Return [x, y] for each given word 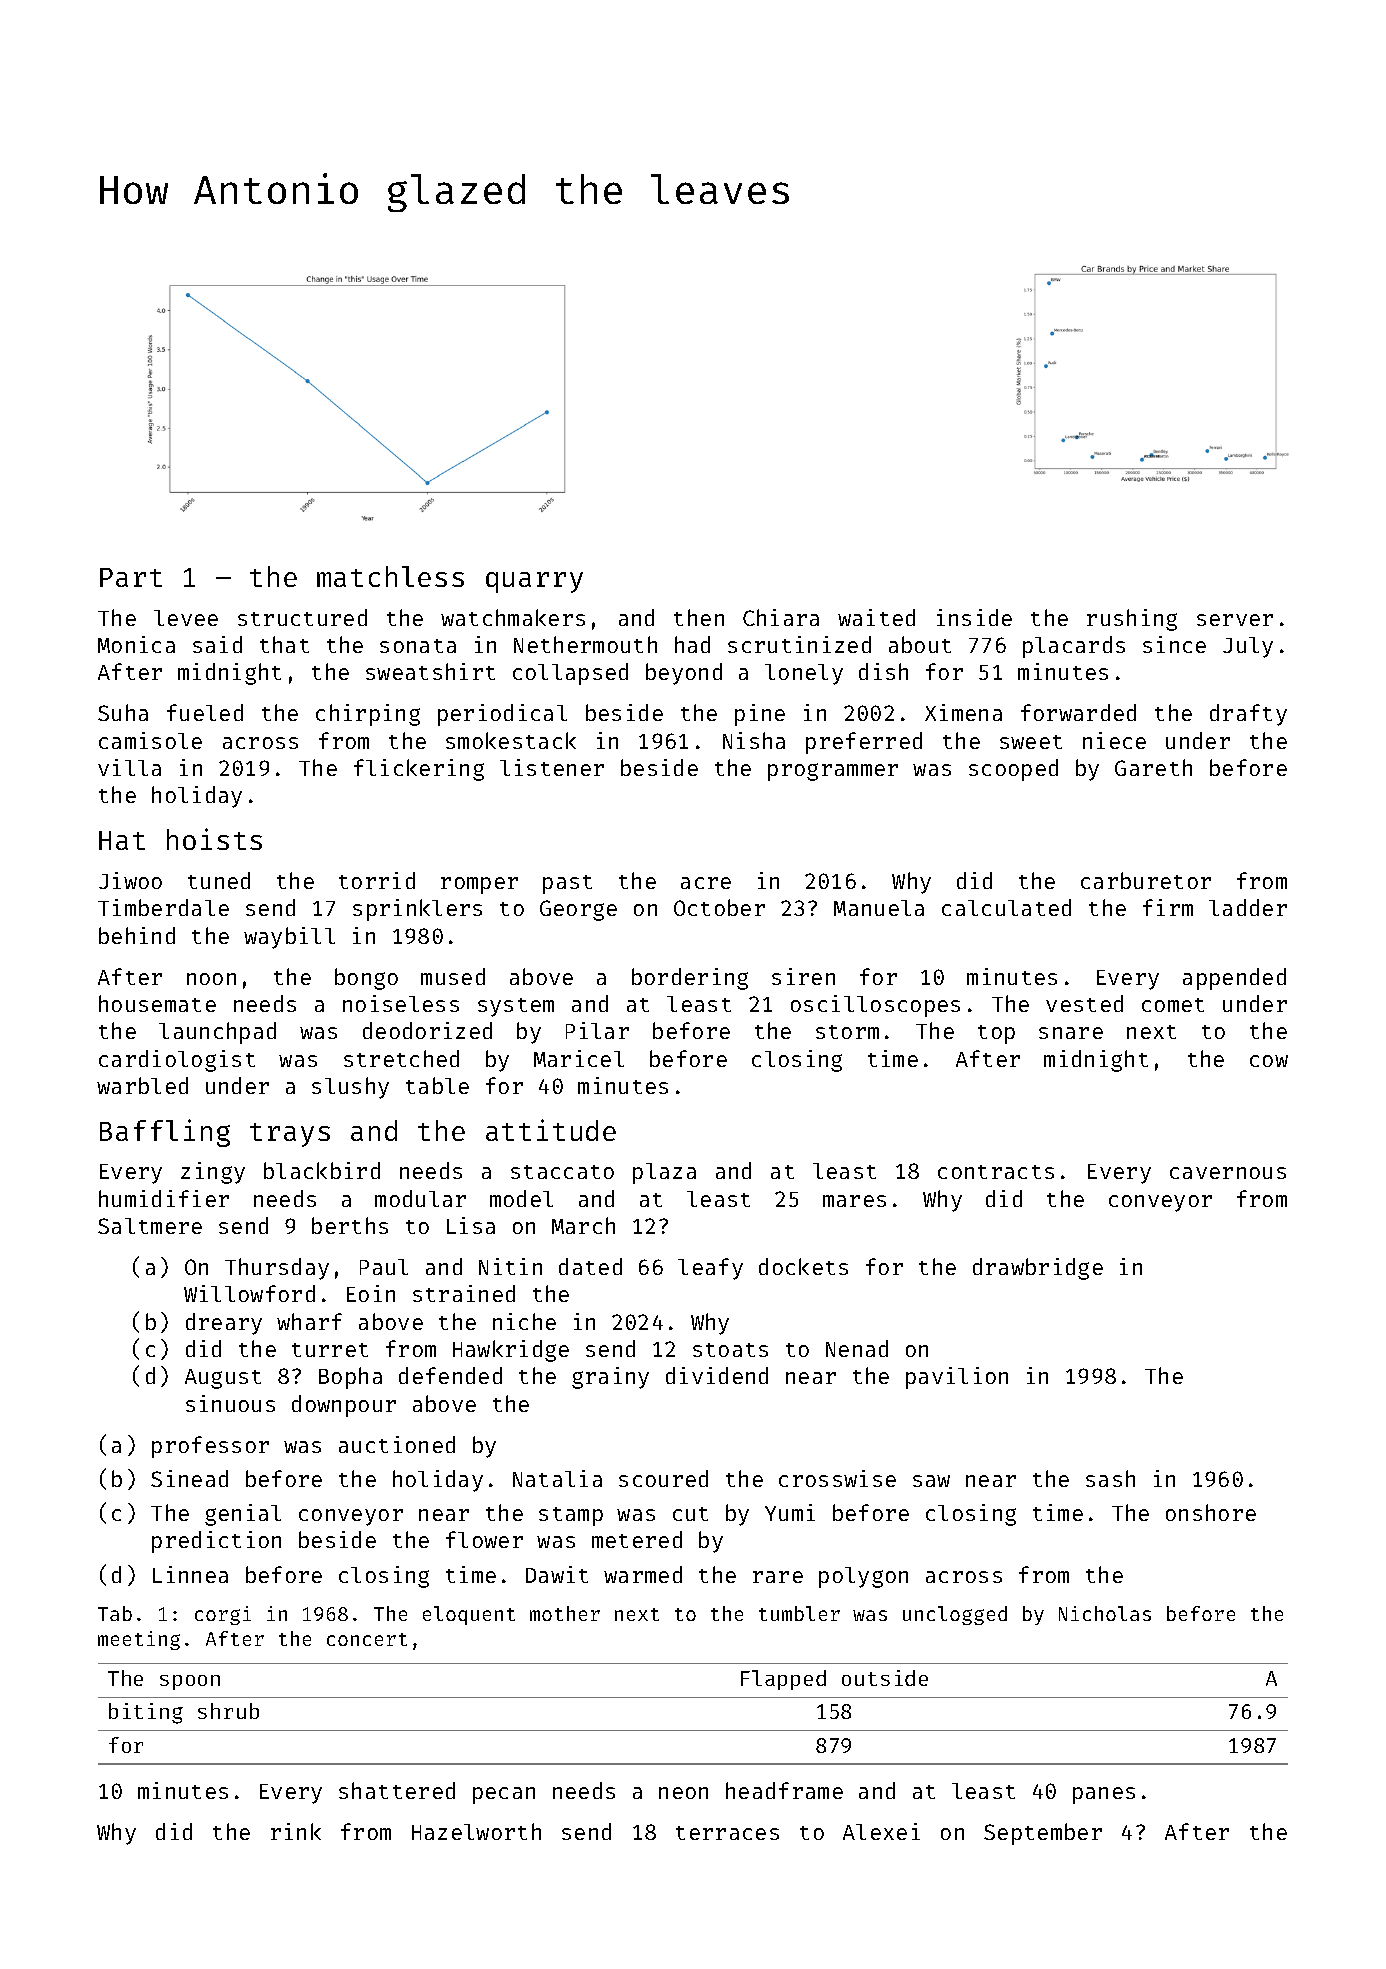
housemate [157, 1003]
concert [367, 1639]
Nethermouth [585, 644]
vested [1084, 1003]
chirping [368, 715]
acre [706, 883]
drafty [1248, 715]
